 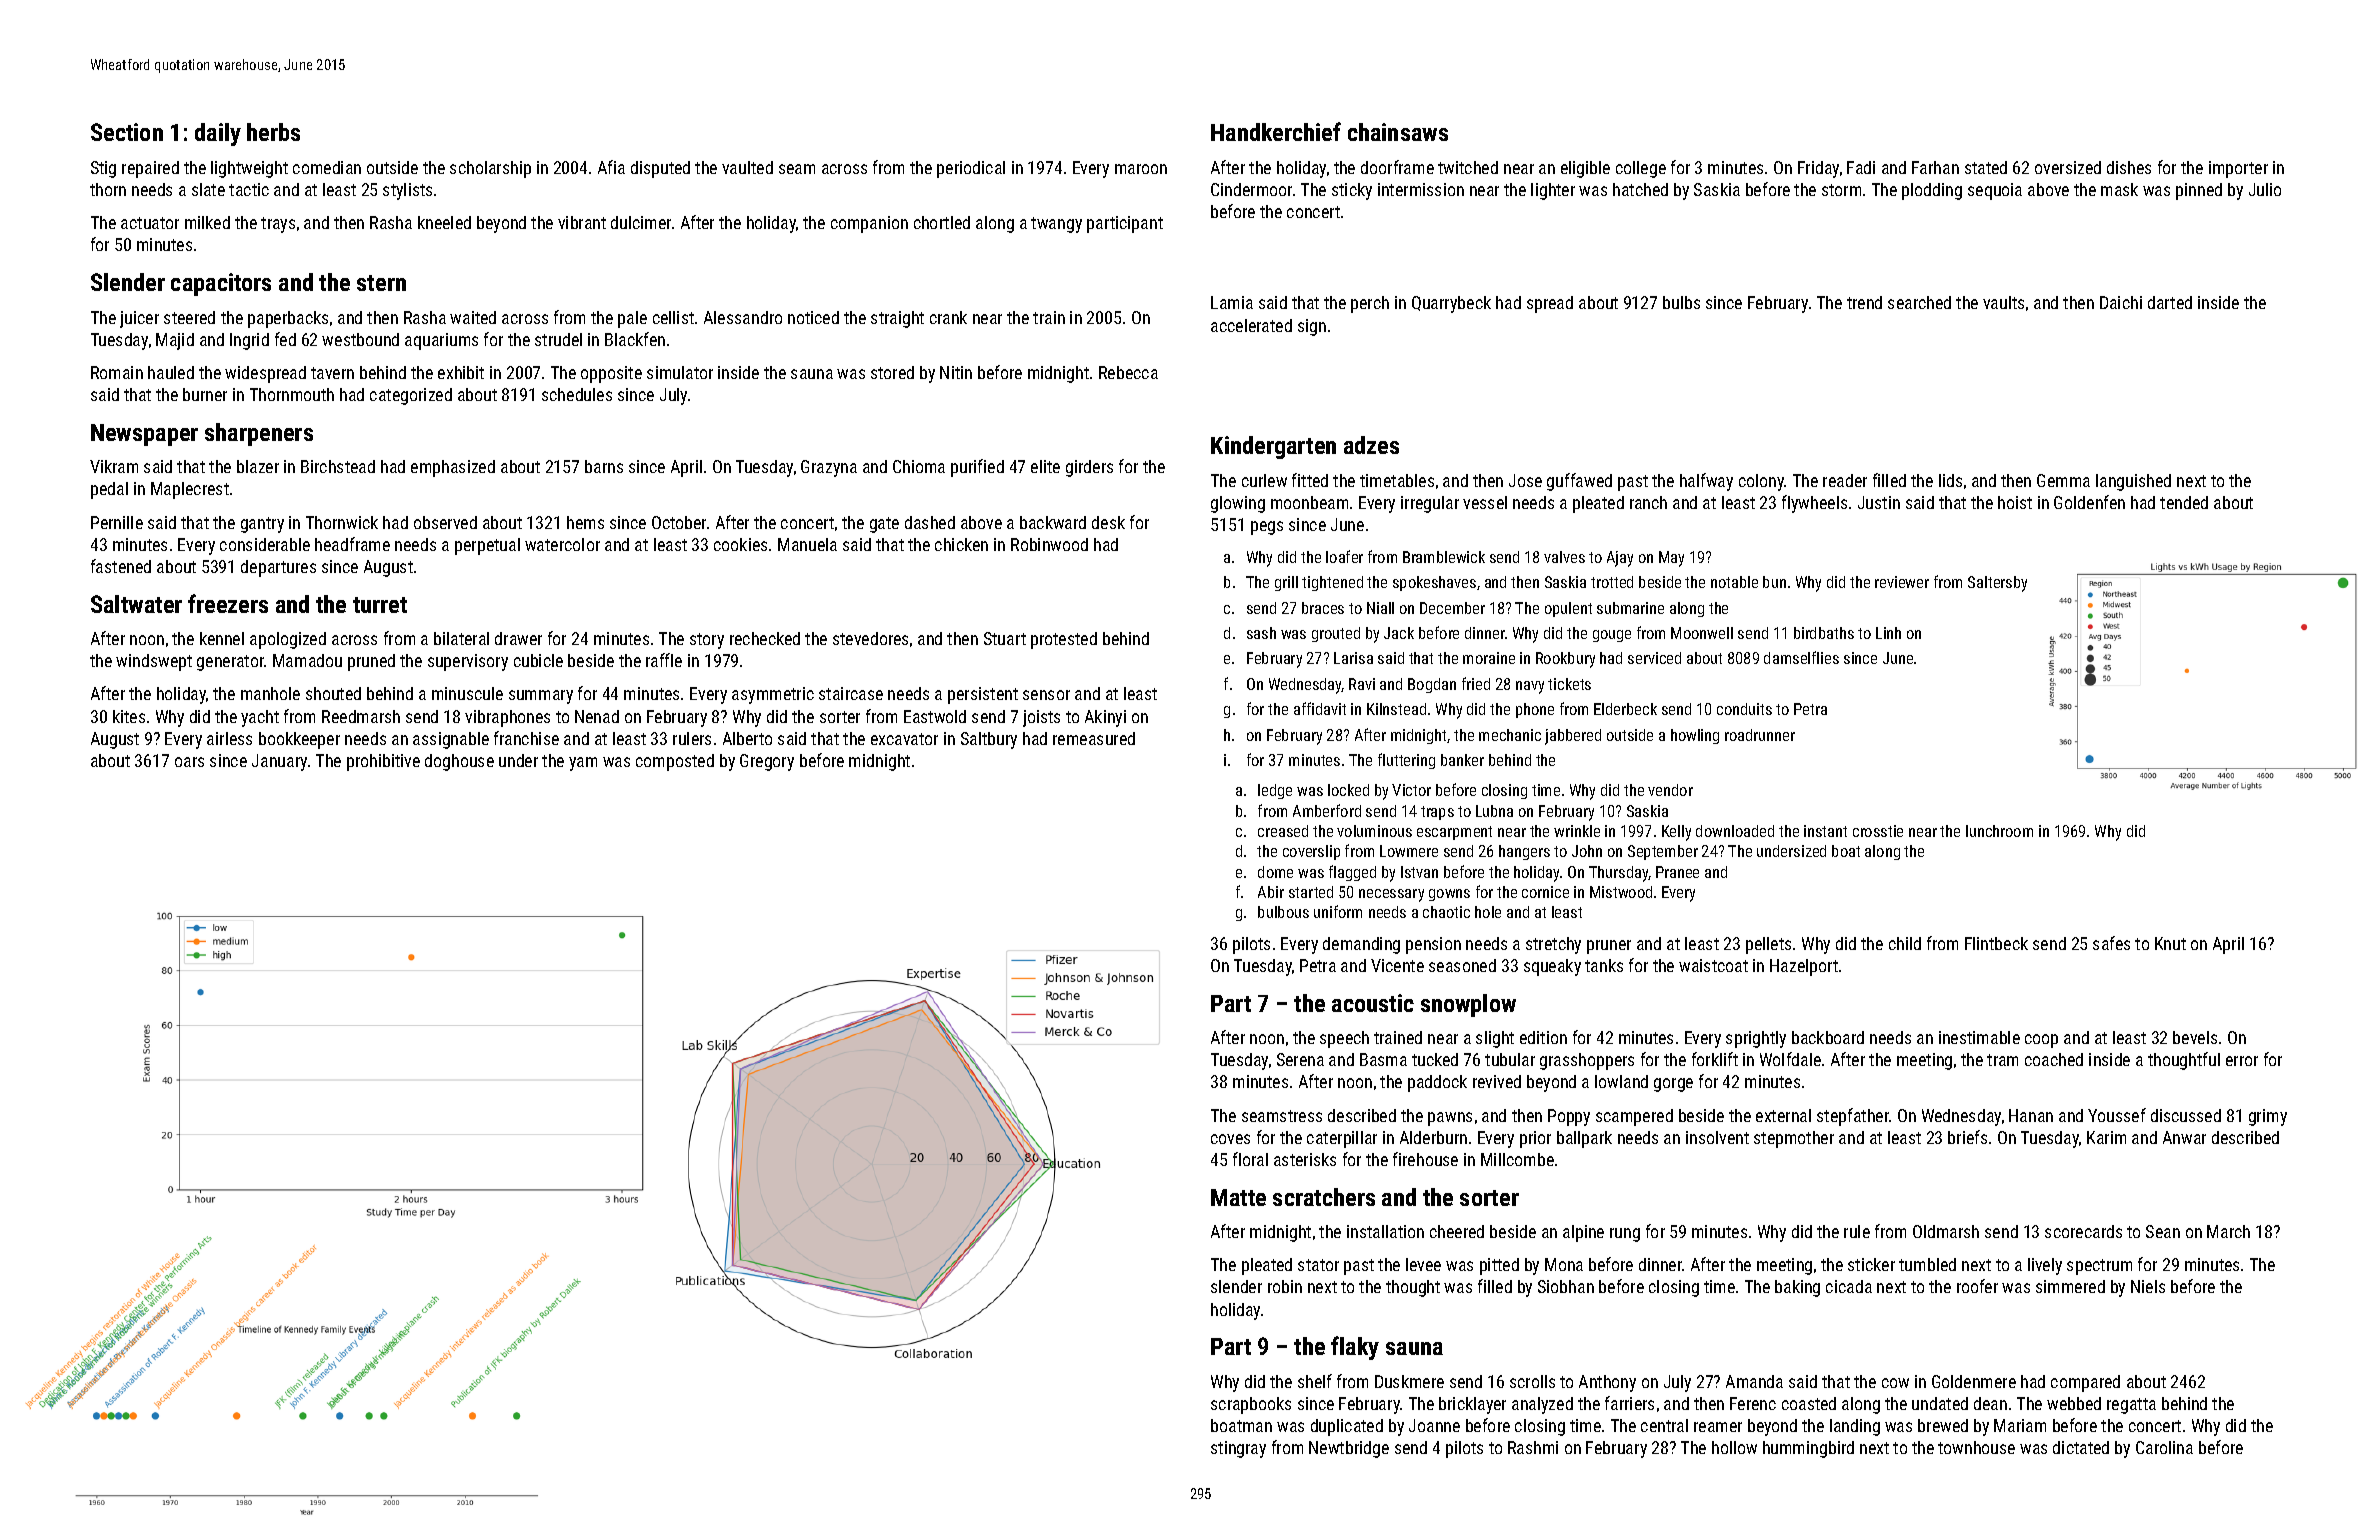 What do you see at coordinates (189, 762) in the screenshot?
I see `oars` at bounding box center [189, 762].
